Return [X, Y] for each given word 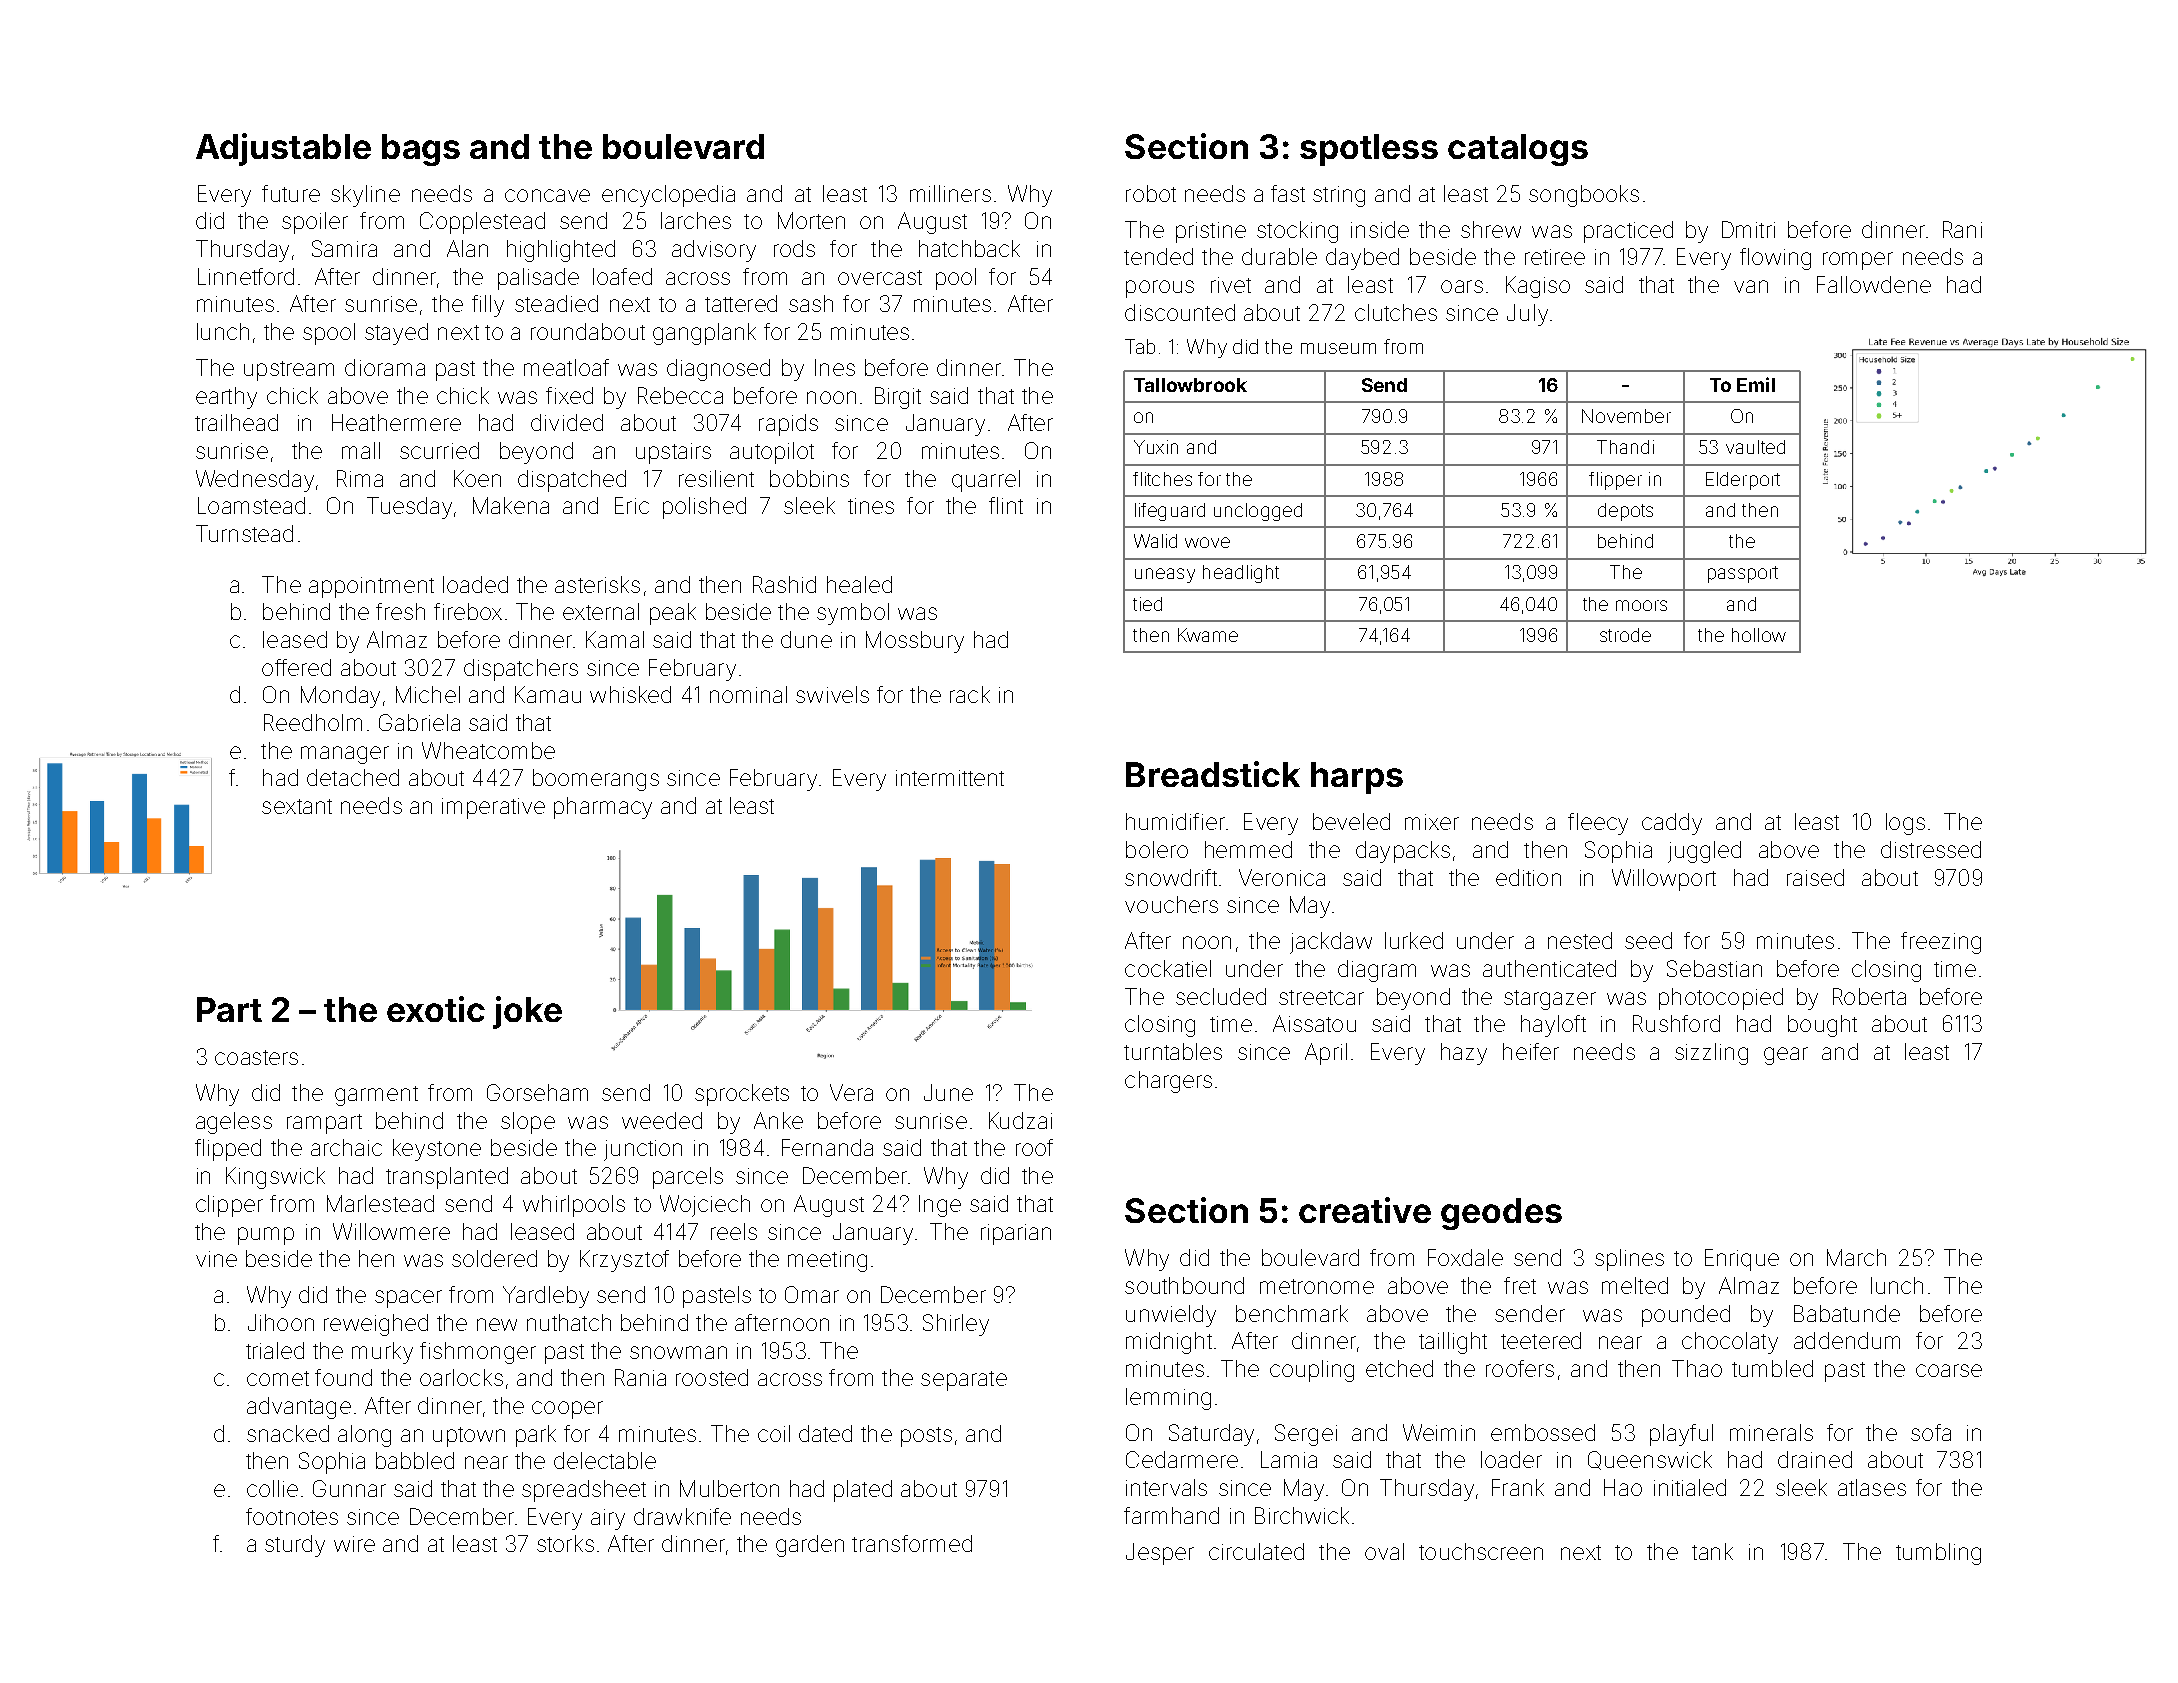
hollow [1759, 635]
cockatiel [1168, 968]
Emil [1756, 384]
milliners [950, 193]
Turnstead [244, 533]
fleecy [1598, 824]
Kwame [1208, 635]
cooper [567, 1410]
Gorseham [537, 1092]
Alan [467, 248]
